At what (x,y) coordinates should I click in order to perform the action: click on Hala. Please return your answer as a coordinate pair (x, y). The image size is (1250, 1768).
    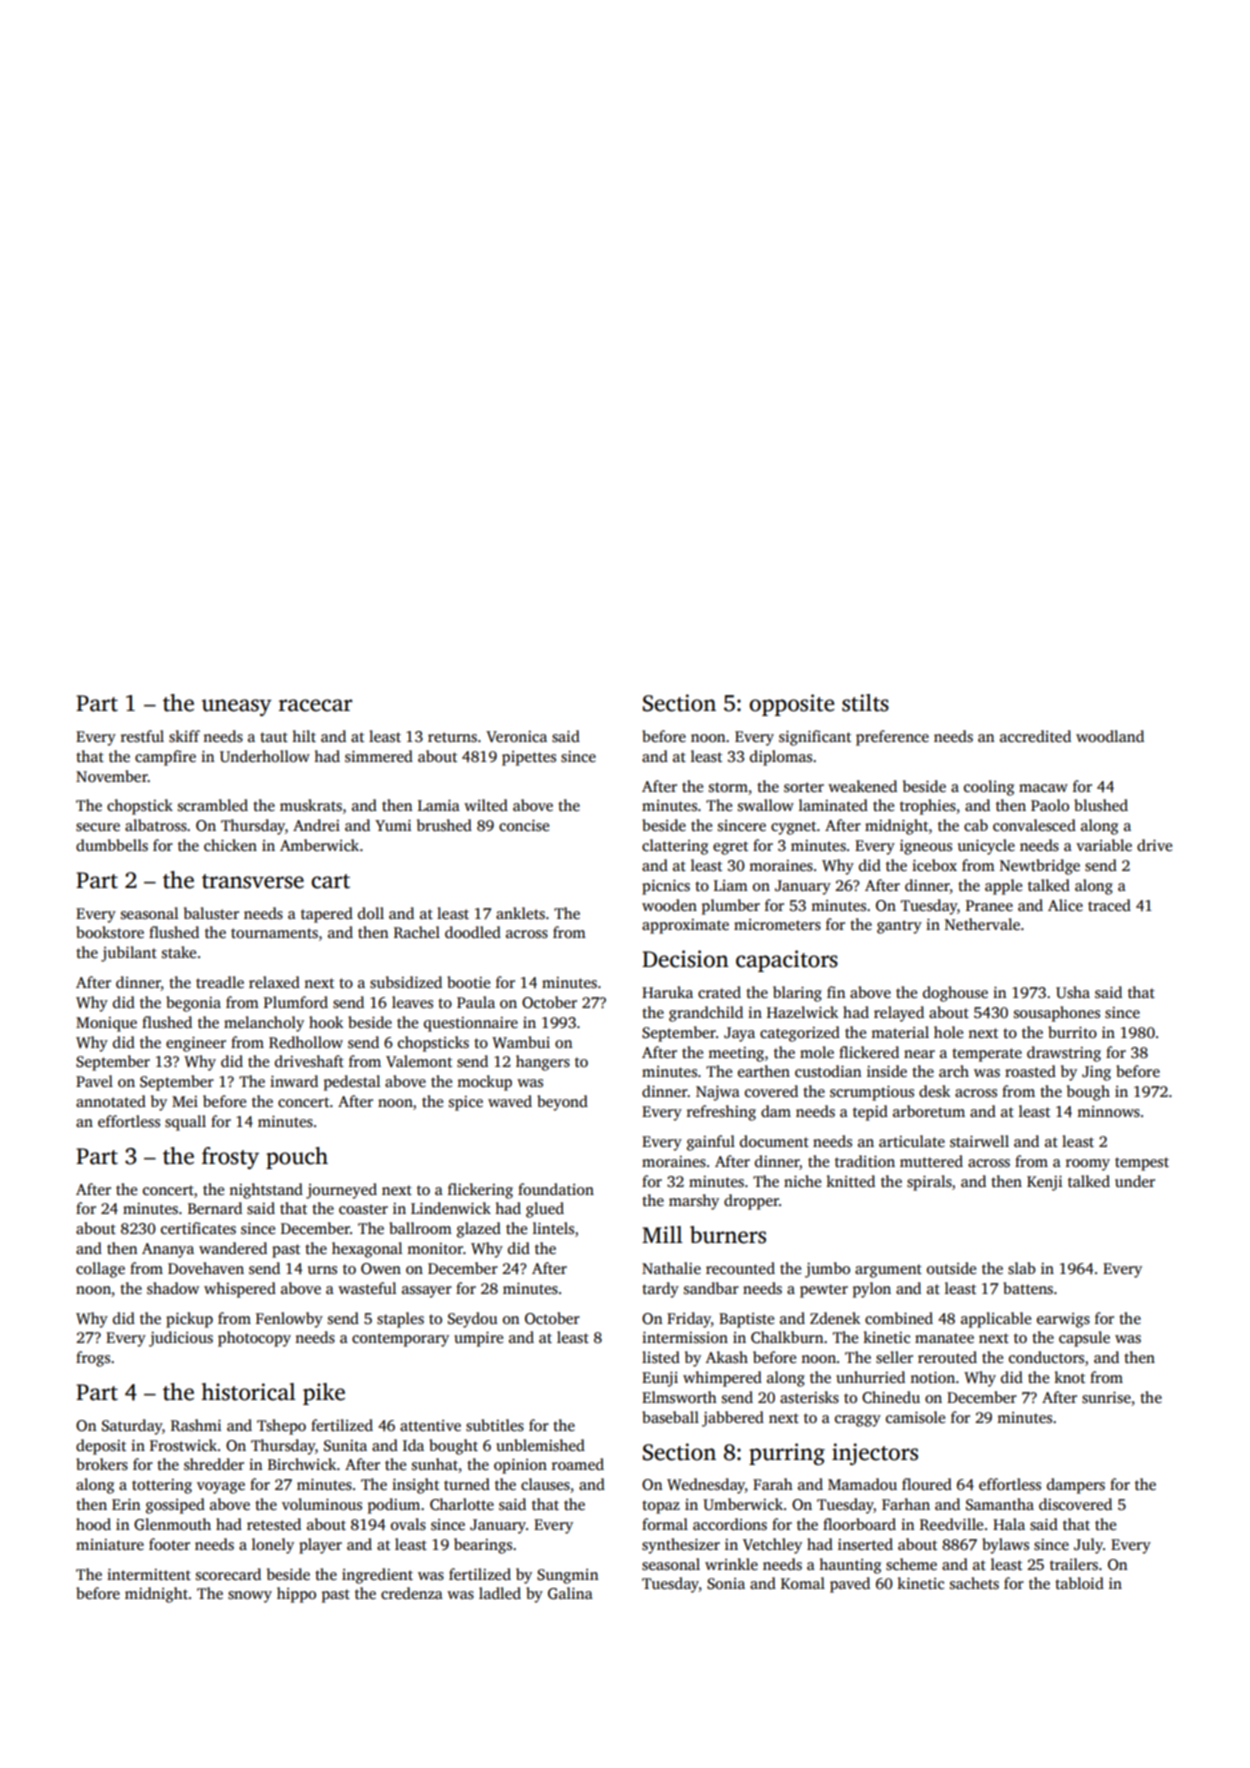
    Looking at the image, I should click on (1009, 1524).
